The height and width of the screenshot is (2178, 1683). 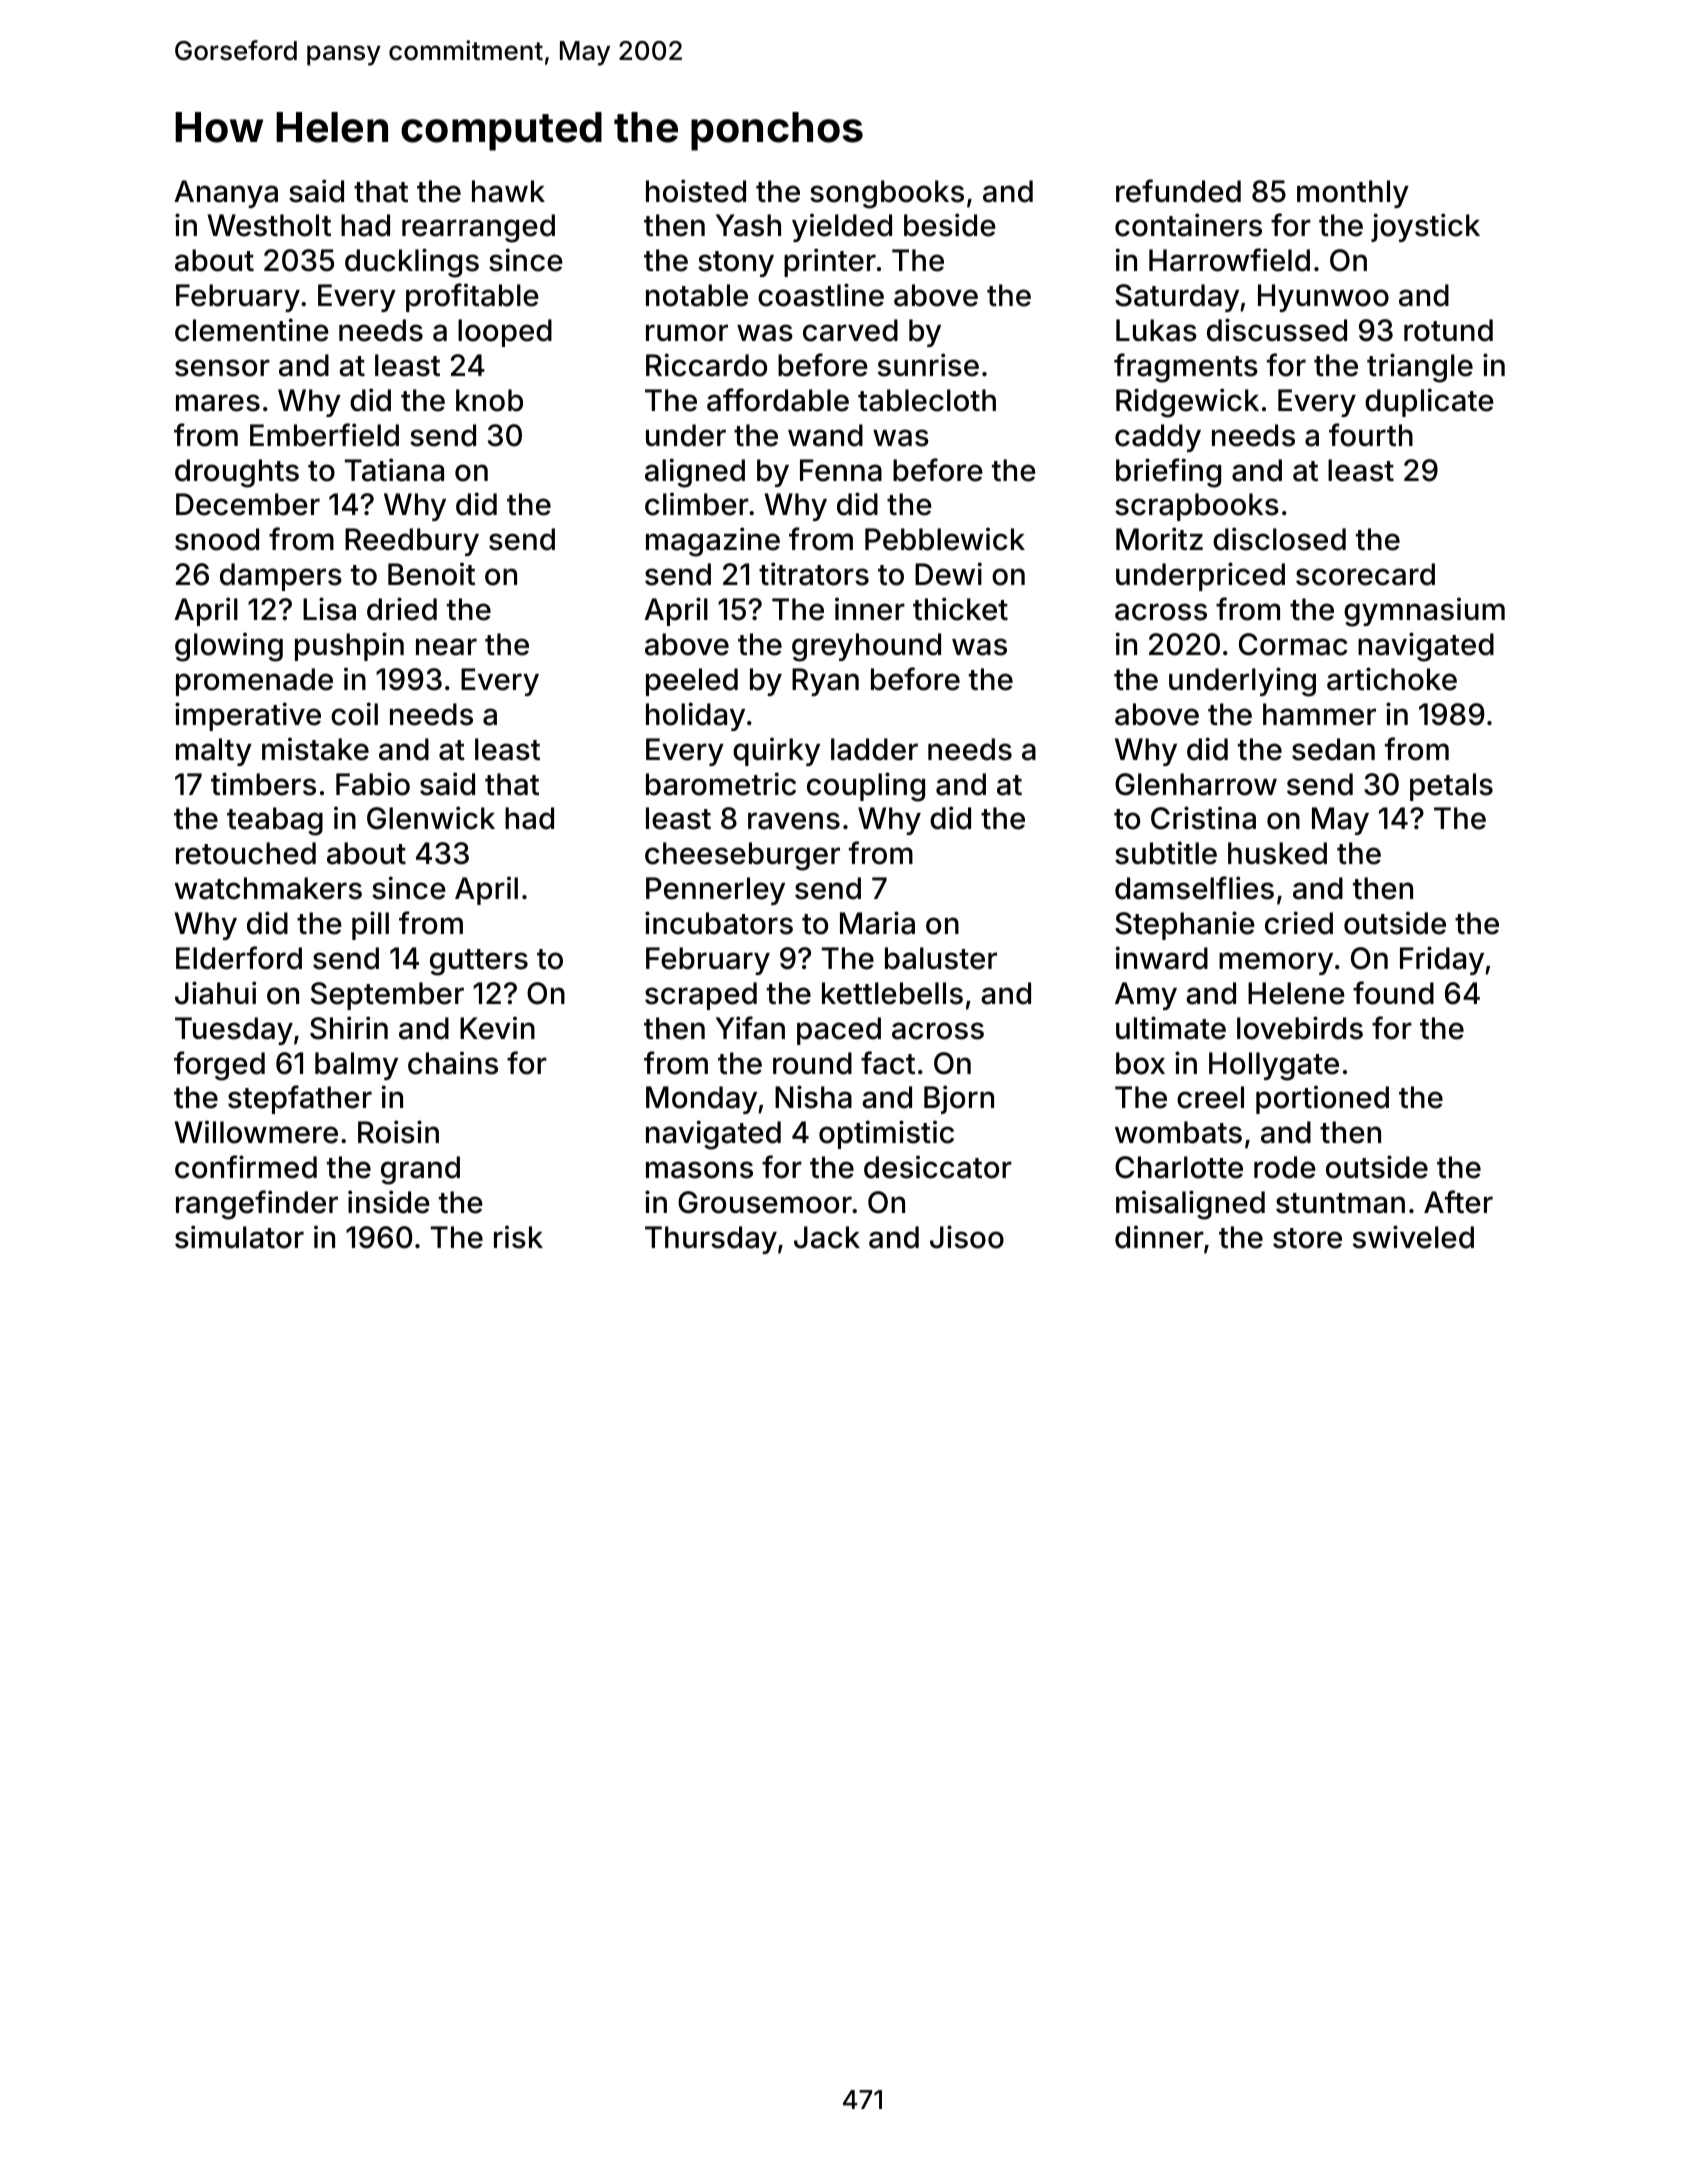 I want to click on hawk, so click(x=508, y=191).
